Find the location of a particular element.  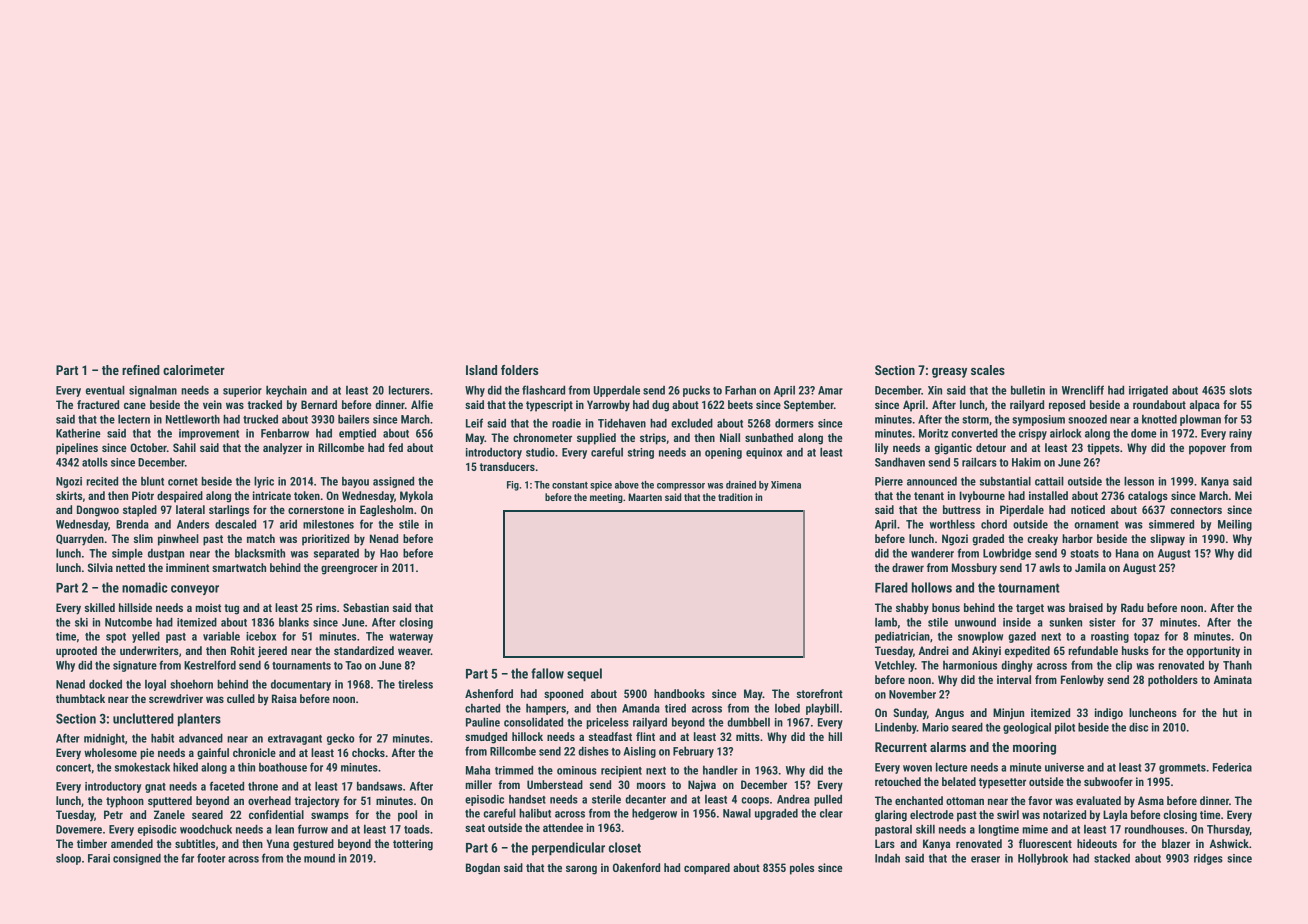

Hao is located at coordinates (389, 553).
